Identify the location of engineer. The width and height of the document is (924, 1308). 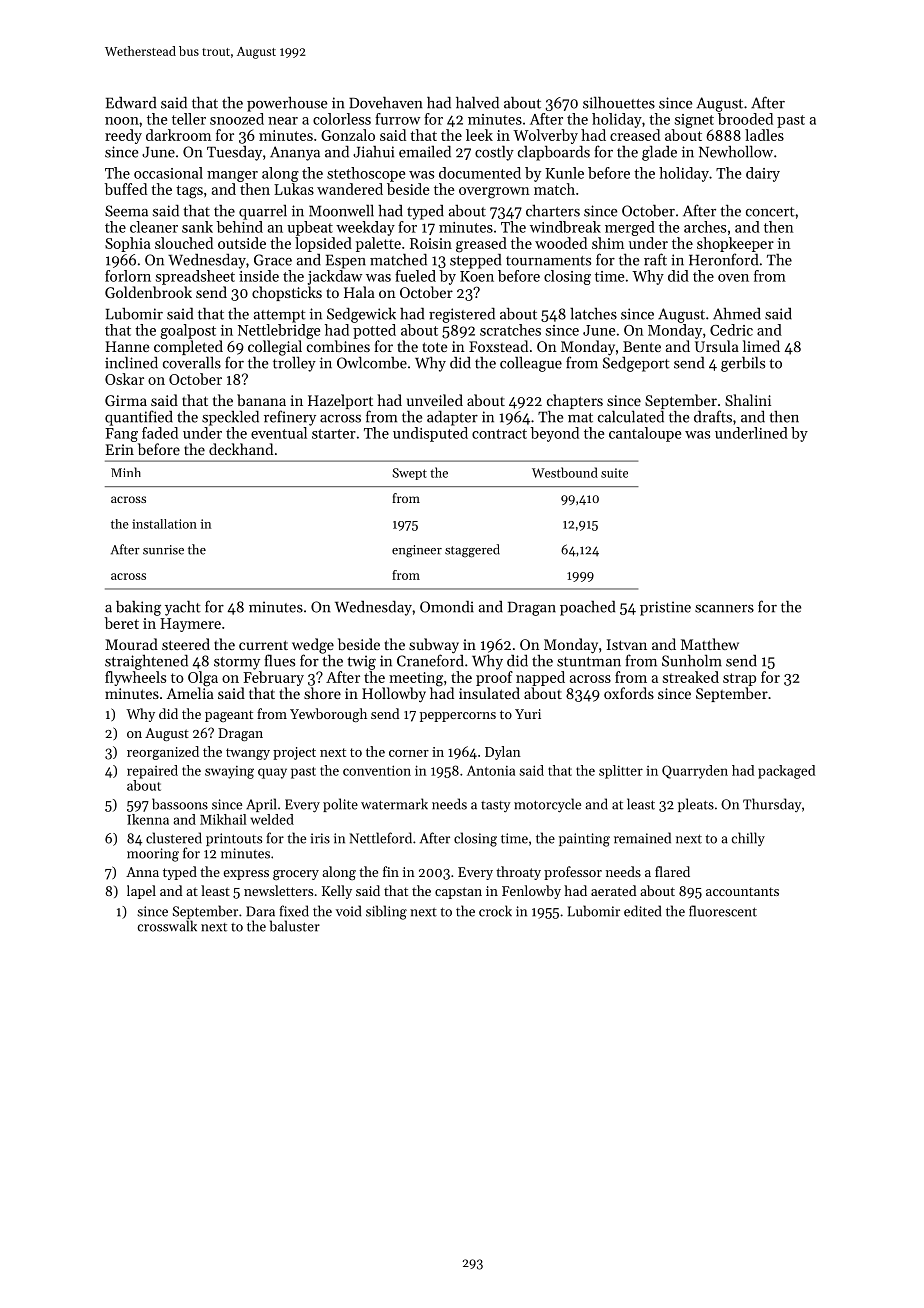
(417, 551).
